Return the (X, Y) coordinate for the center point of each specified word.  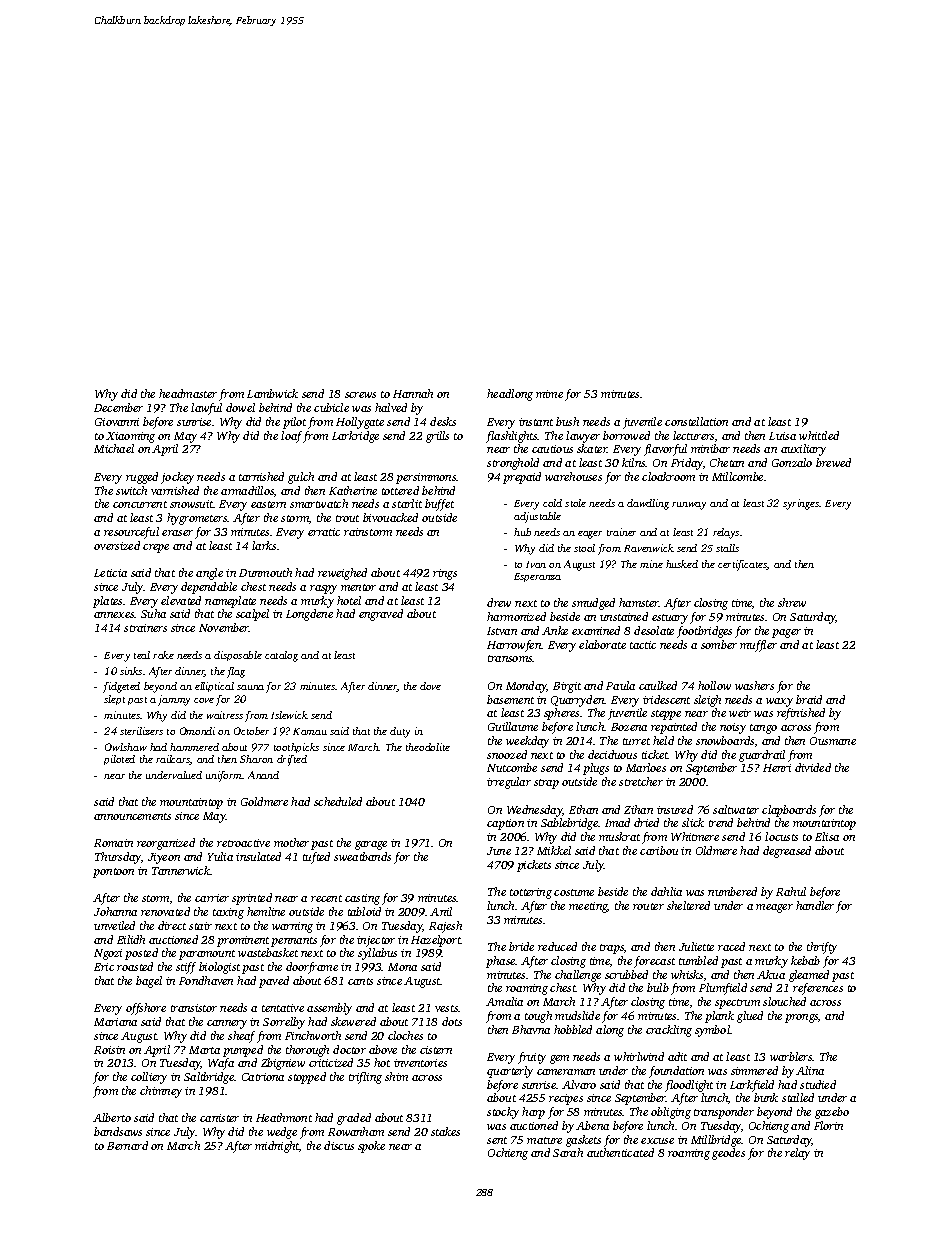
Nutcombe (512, 767)
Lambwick (272, 393)
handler (815, 905)
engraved (381, 615)
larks (264, 545)
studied (818, 1084)
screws (360, 395)
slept (114, 700)
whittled (819, 435)
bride (521, 946)
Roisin (109, 1050)
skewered (353, 1021)
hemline (266, 911)
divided (813, 767)
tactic (643, 645)
